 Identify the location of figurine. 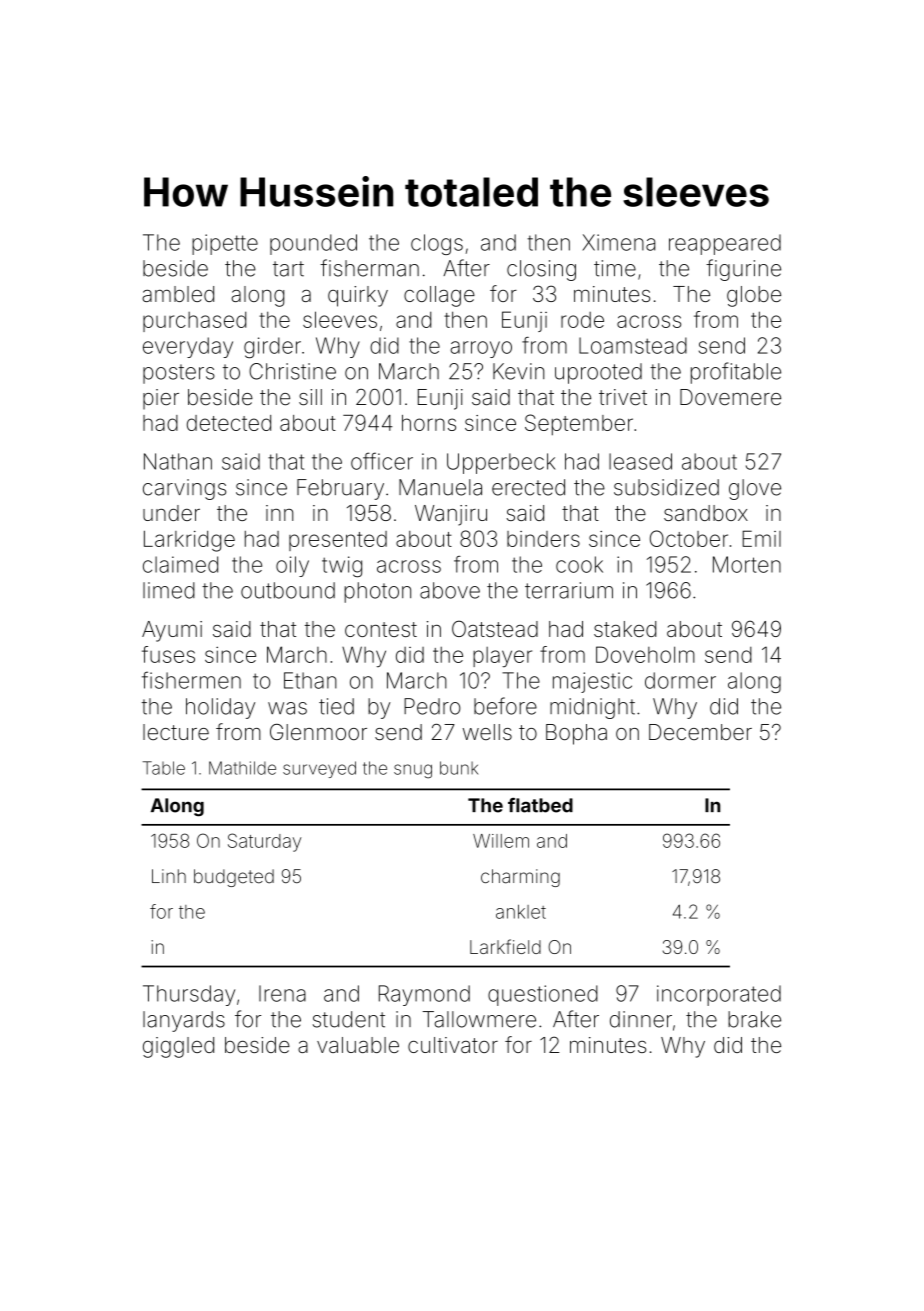
(743, 270).
